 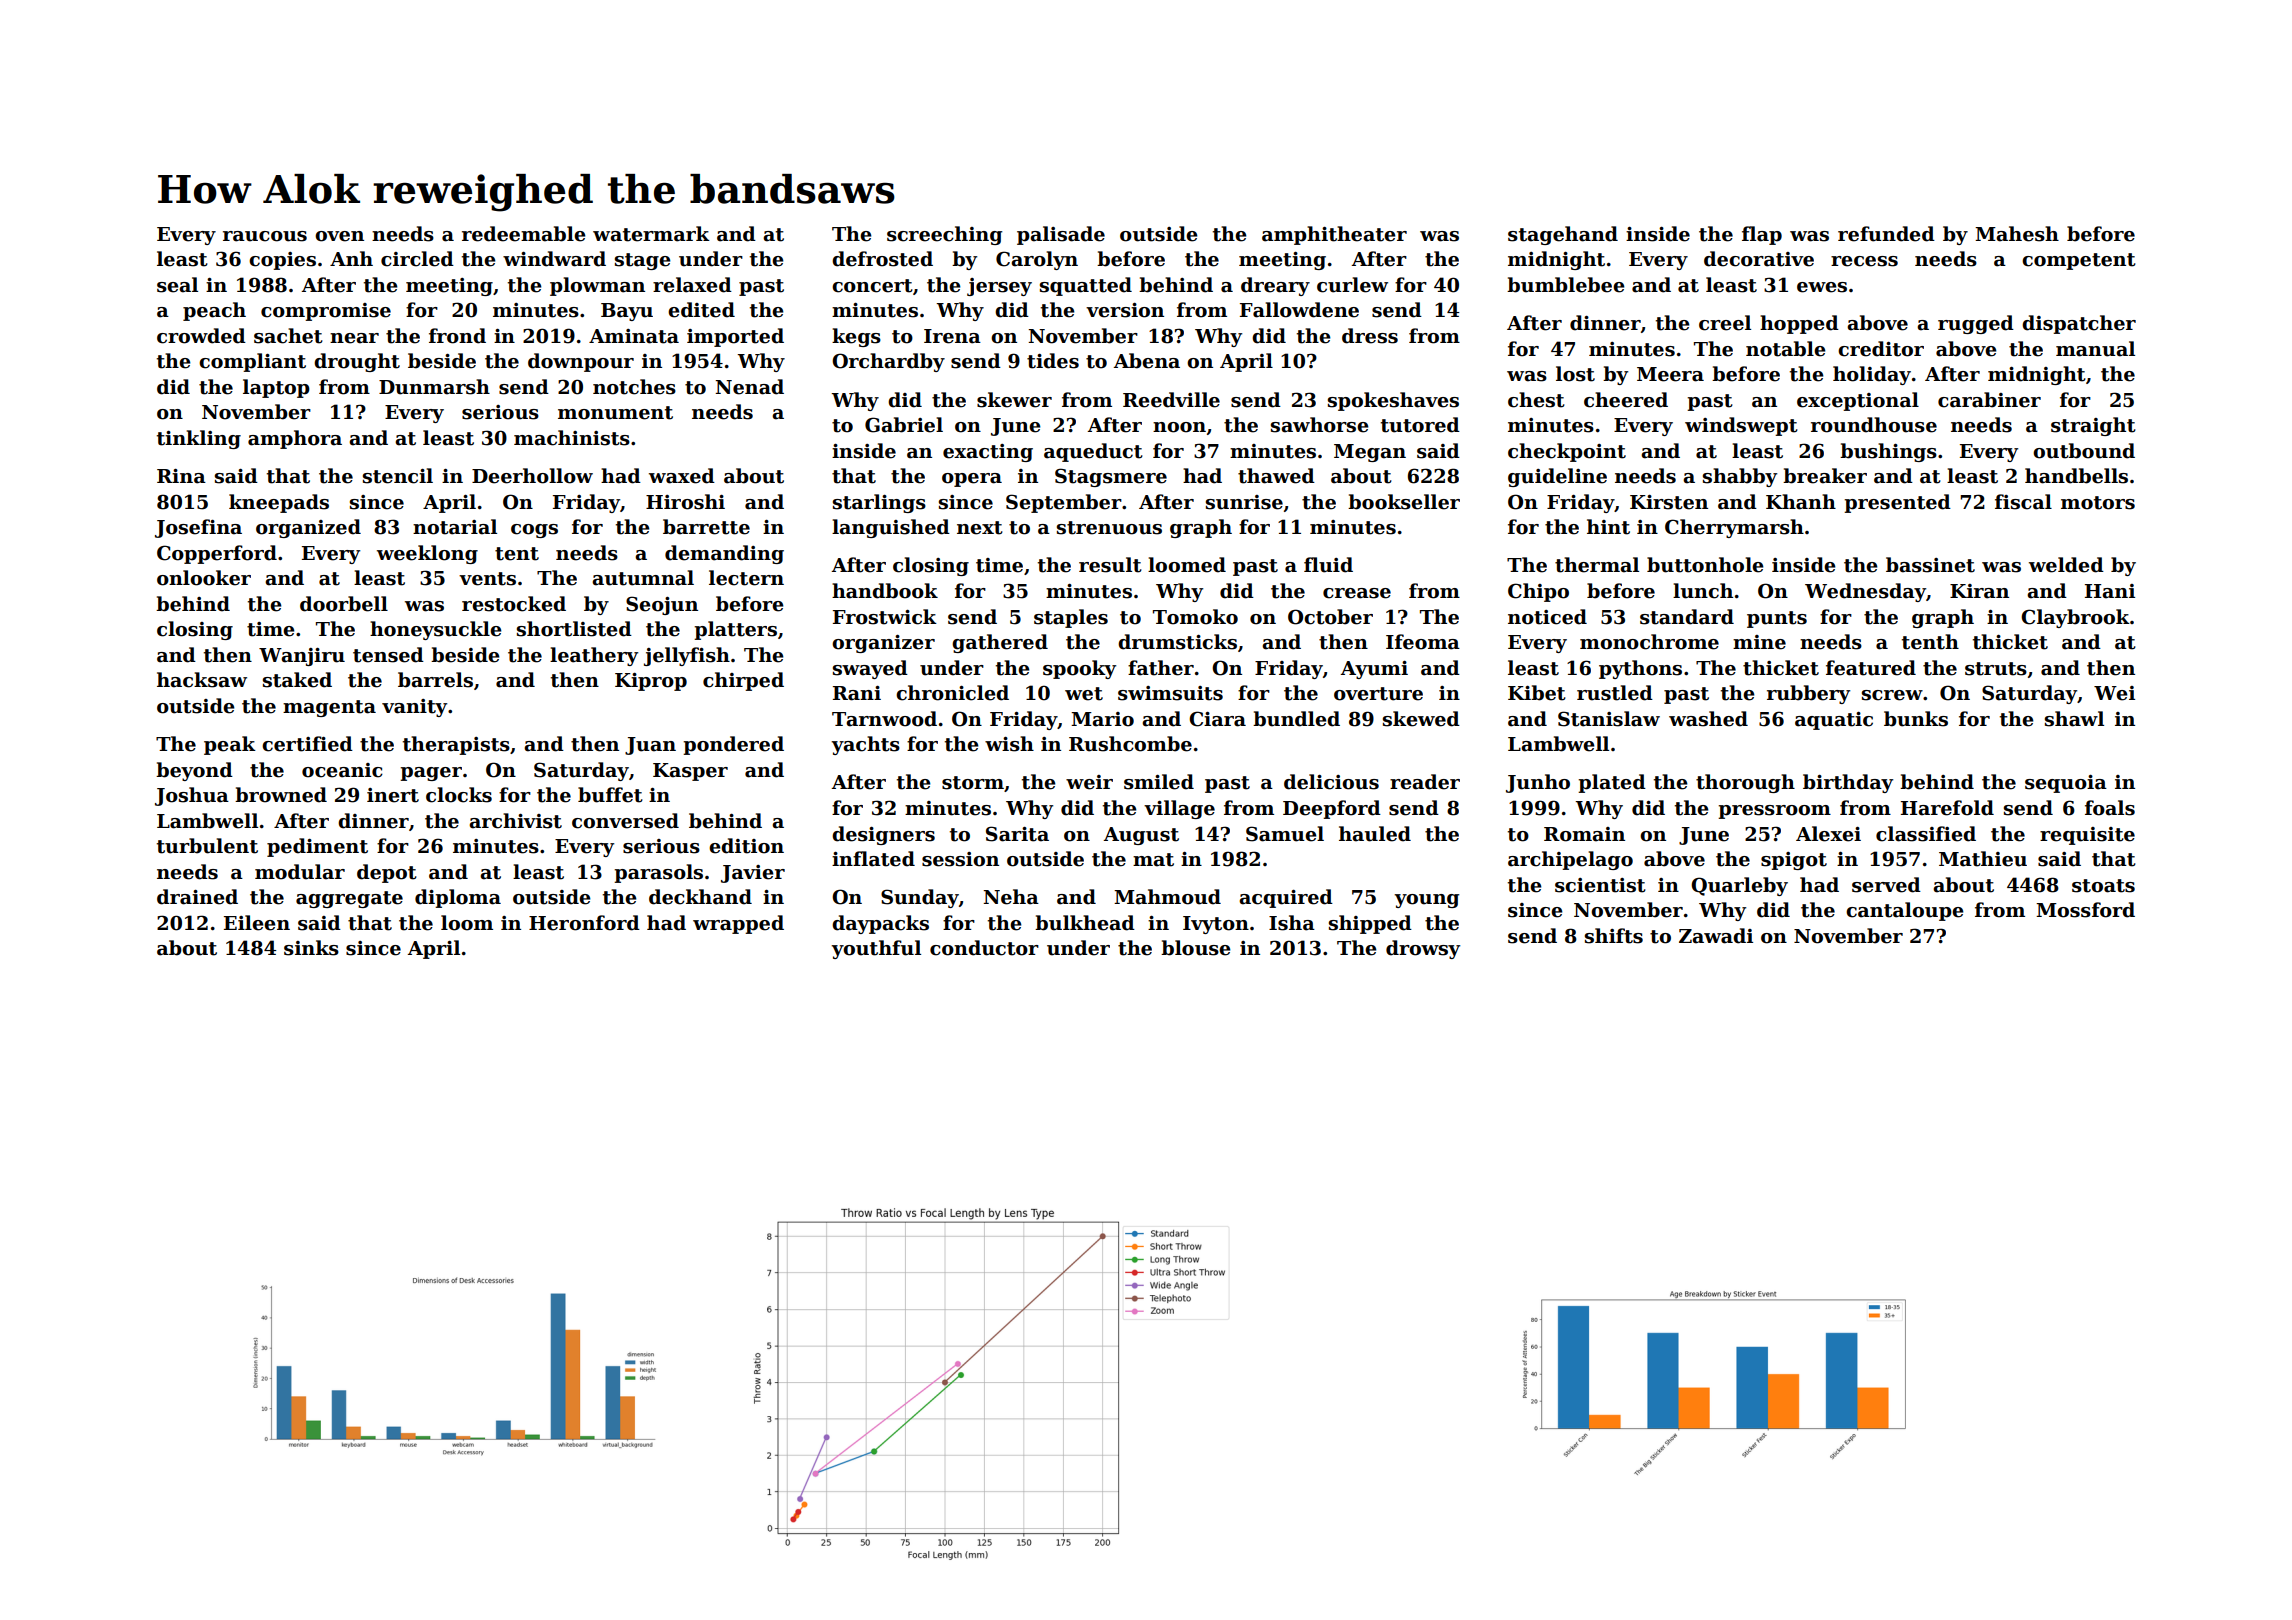 What do you see at coordinates (456, 745) in the image?
I see `therapists` at bounding box center [456, 745].
